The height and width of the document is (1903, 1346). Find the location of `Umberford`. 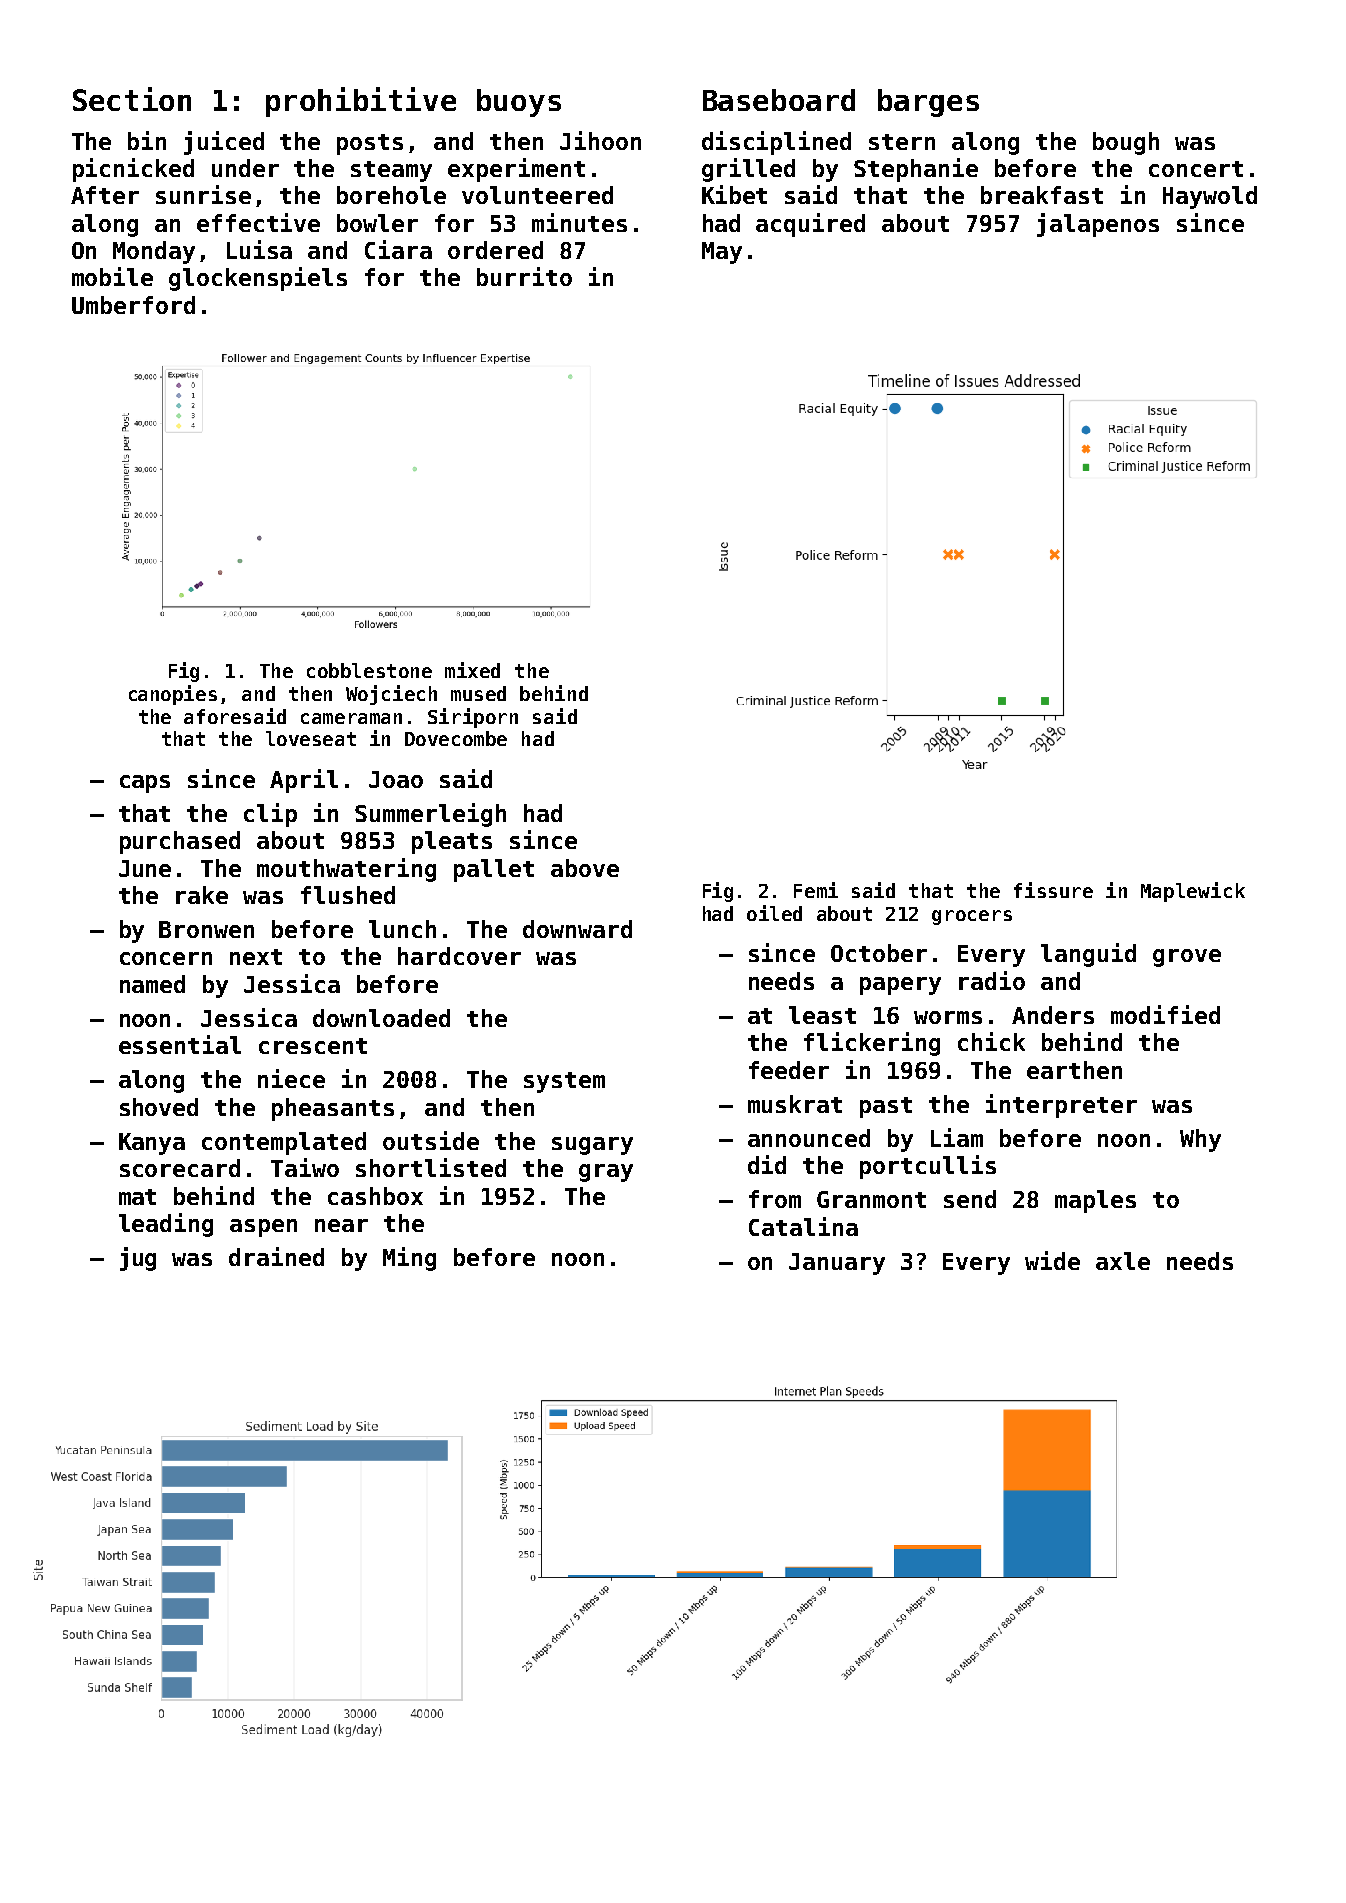

Umberford is located at coordinates (133, 305).
